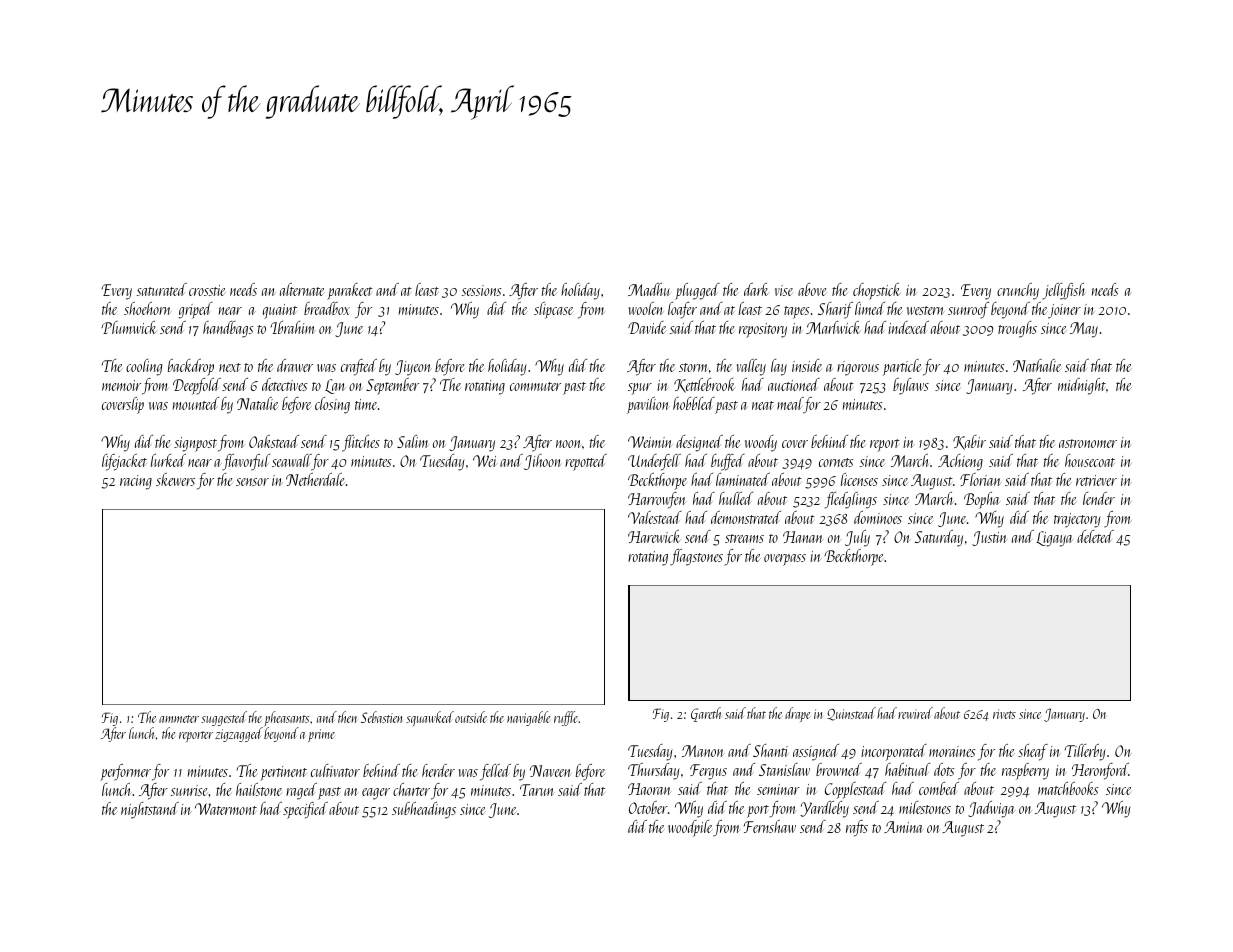  What do you see at coordinates (657, 500) in the document?
I see `Harrowfen` at bounding box center [657, 500].
